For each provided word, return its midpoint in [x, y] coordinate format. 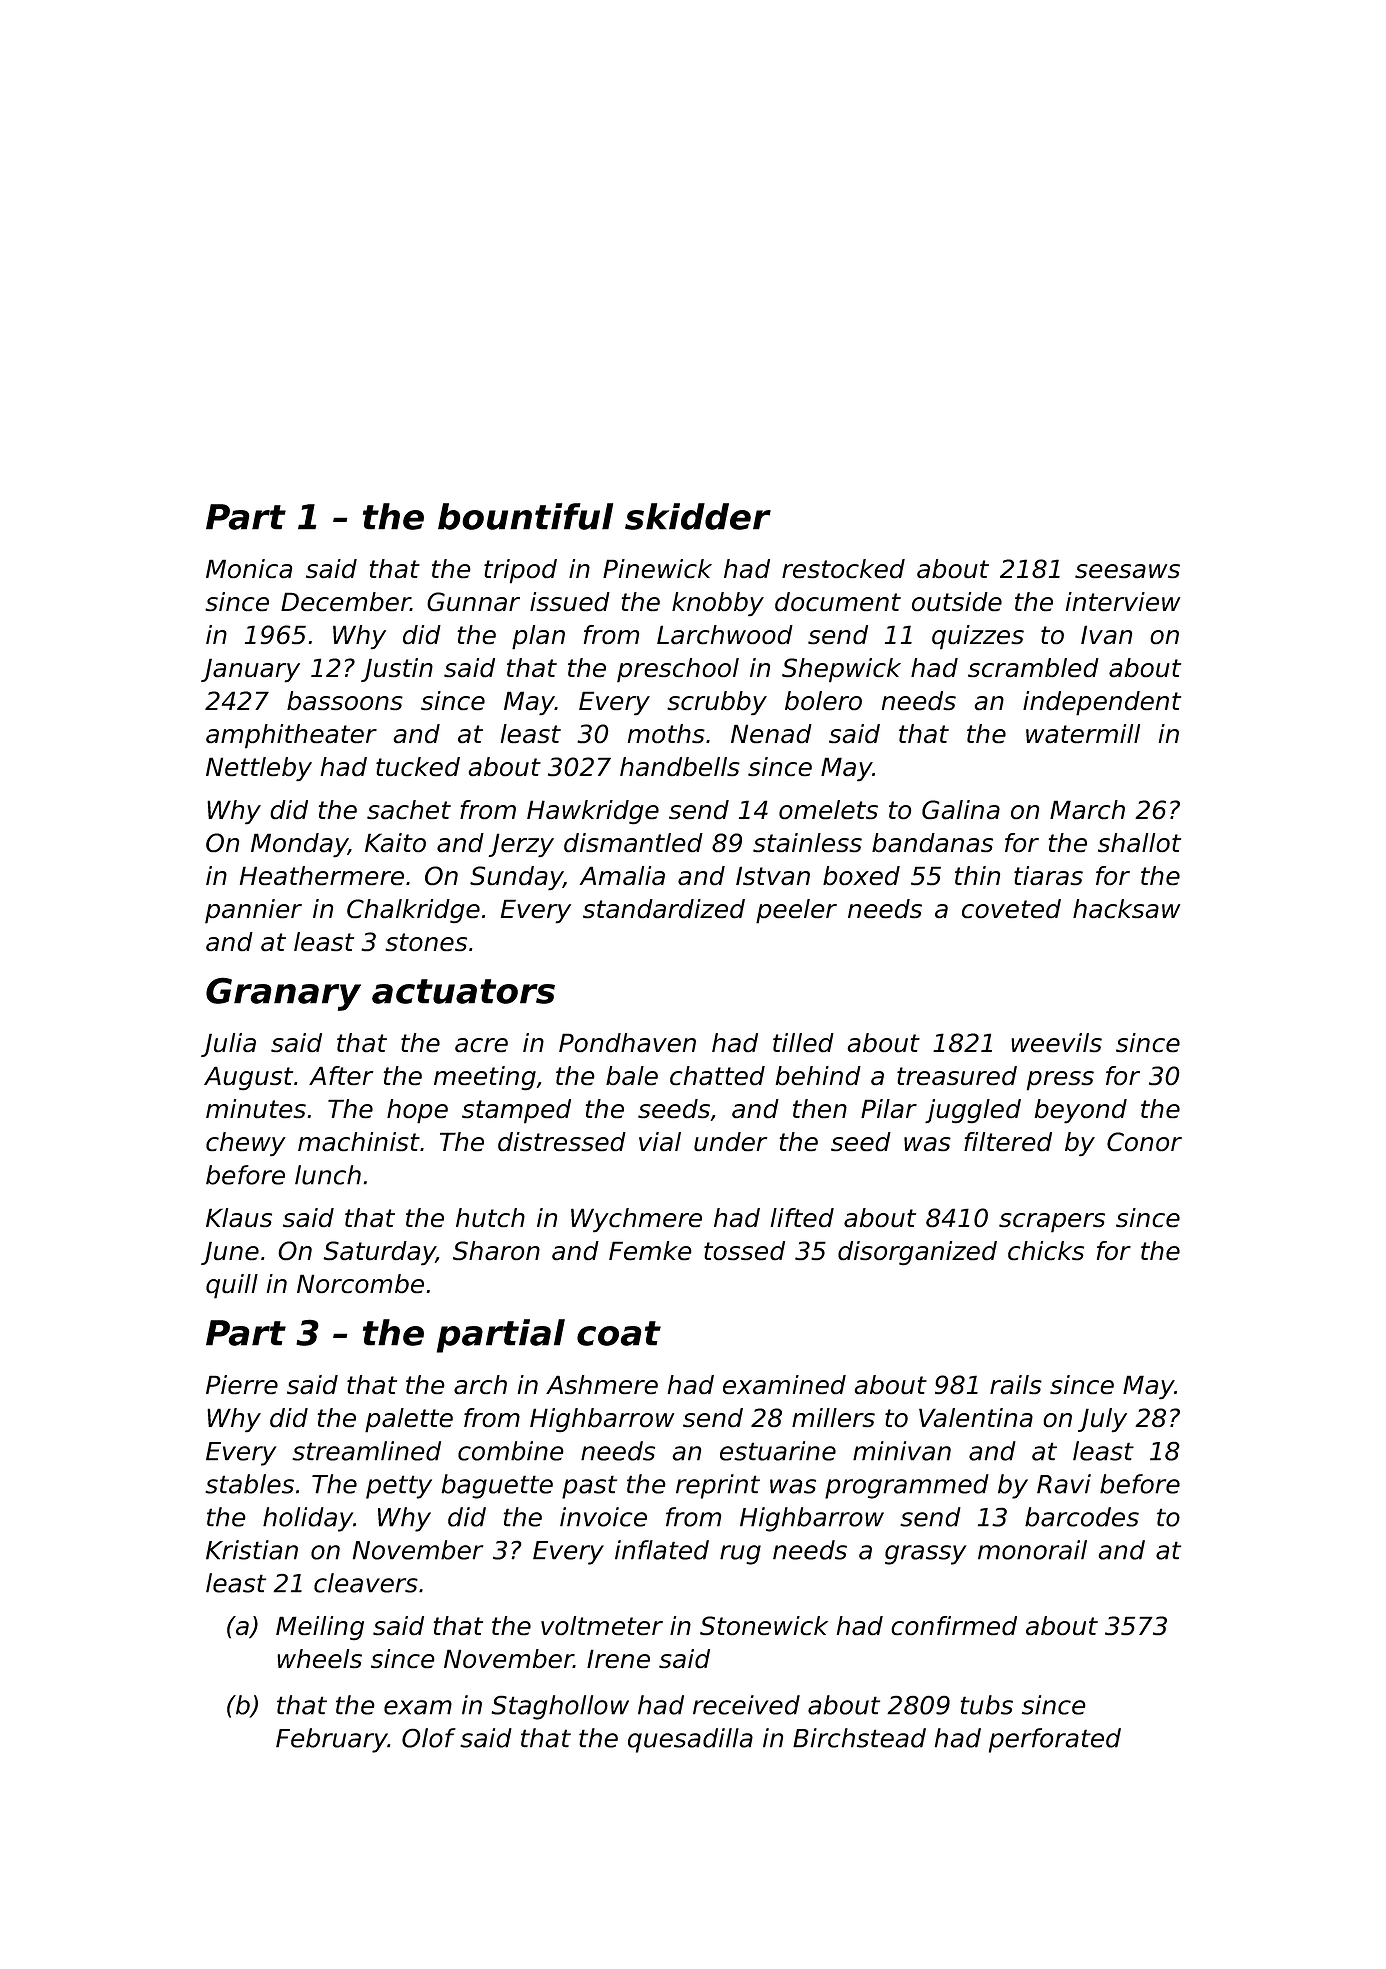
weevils [1056, 1042]
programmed [907, 1486]
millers [833, 1417]
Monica [249, 568]
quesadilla [690, 1740]
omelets [828, 809]
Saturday [379, 1253]
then [820, 1108]
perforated [1055, 1740]
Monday [299, 845]
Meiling [320, 1628]
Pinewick [657, 568]
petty [399, 1487]
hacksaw [1126, 909]
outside [957, 602]
